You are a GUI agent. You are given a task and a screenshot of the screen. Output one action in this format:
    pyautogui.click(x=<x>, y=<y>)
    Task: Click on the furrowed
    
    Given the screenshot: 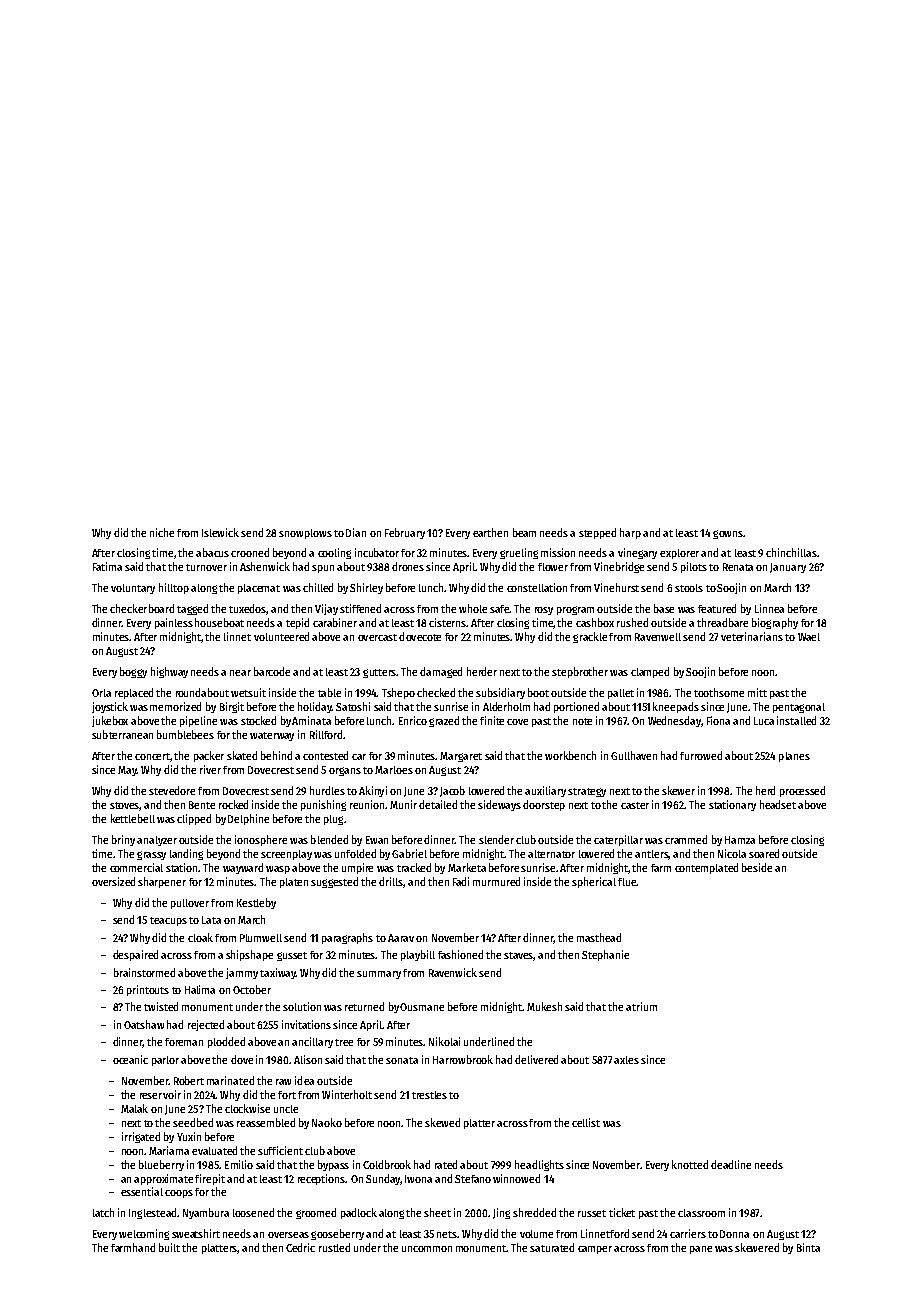 What is the action you would take?
    pyautogui.click(x=701, y=755)
